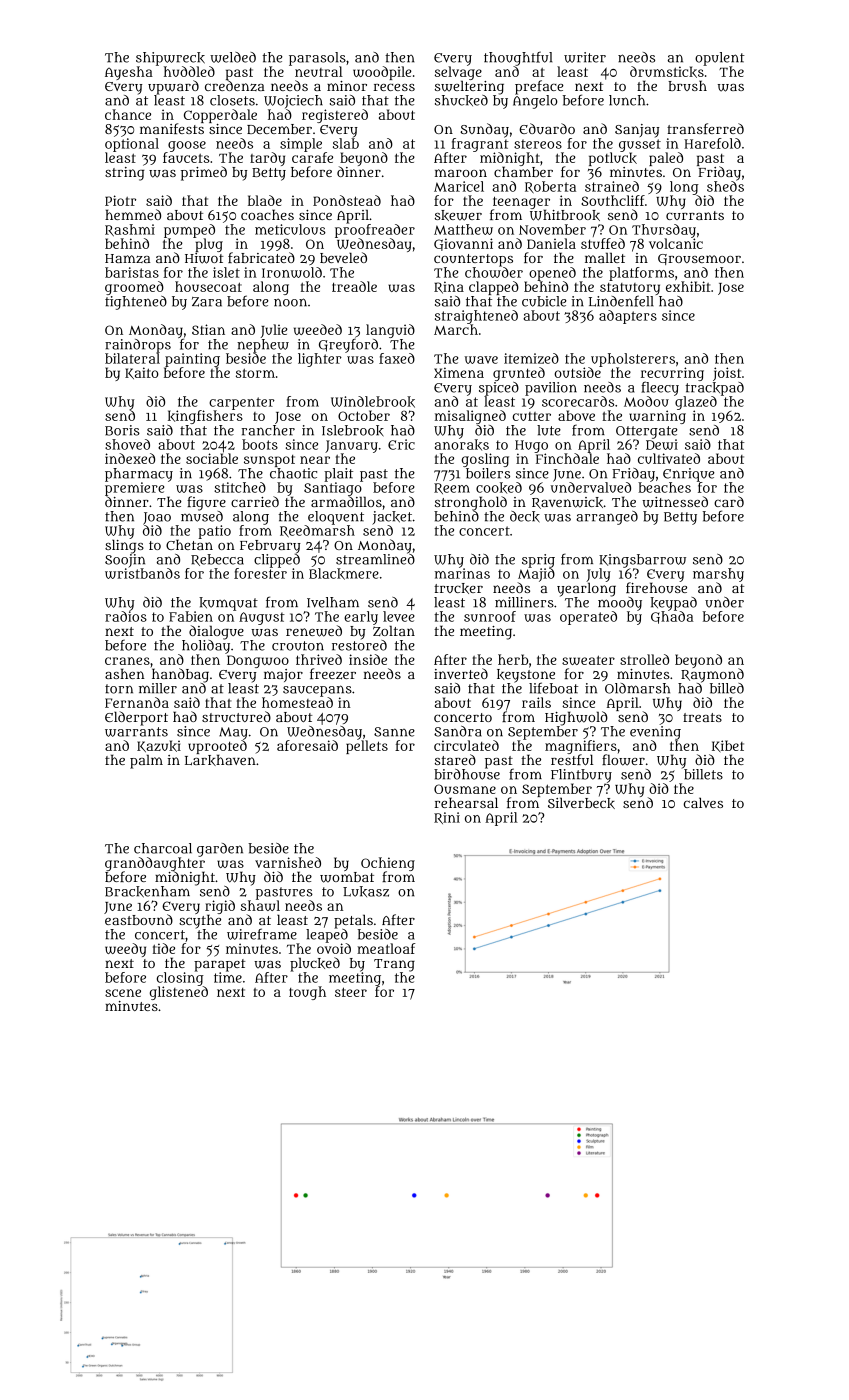  I want to click on opulent, so click(720, 59).
